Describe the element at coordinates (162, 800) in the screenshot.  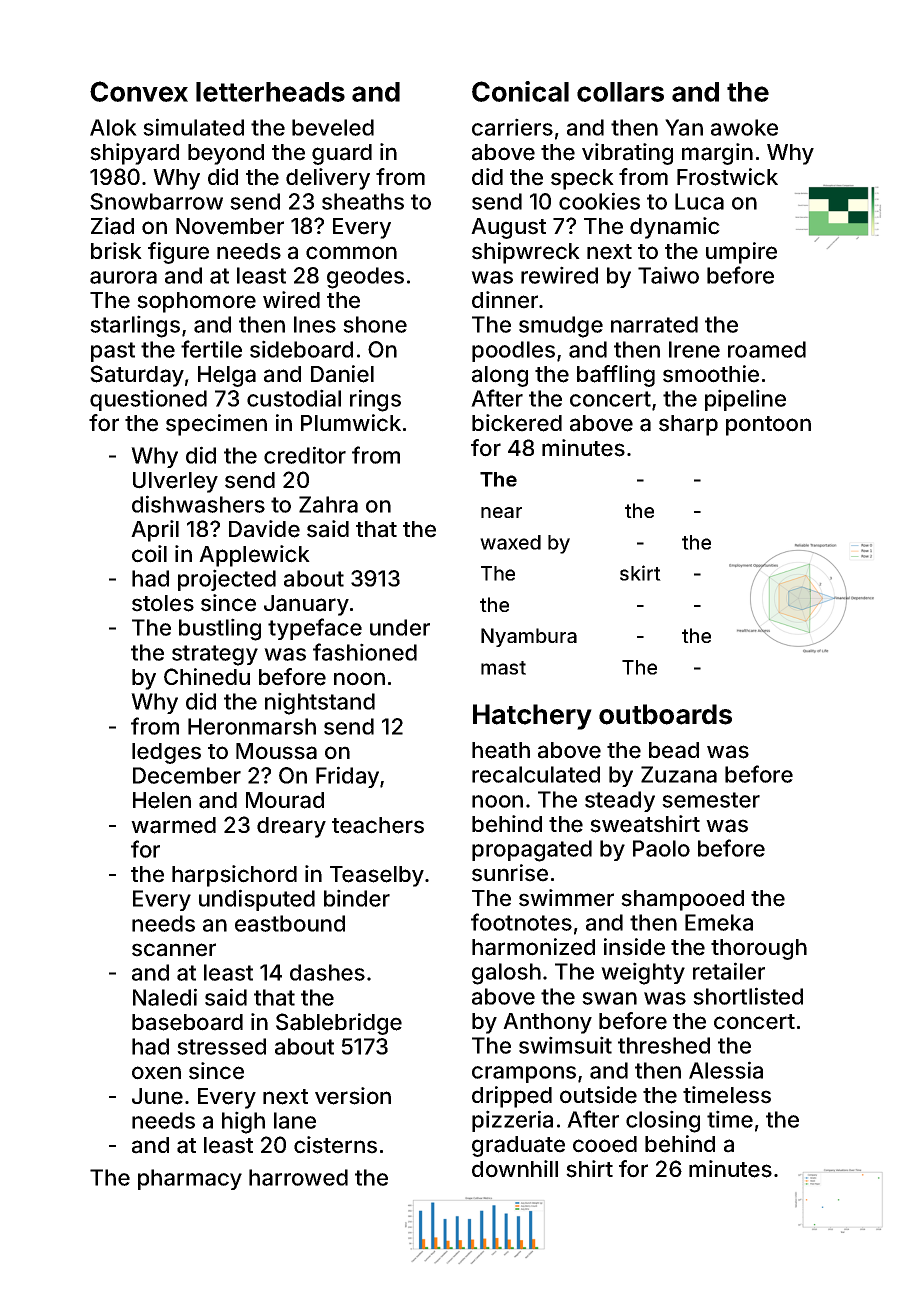
I see `Helen` at that location.
